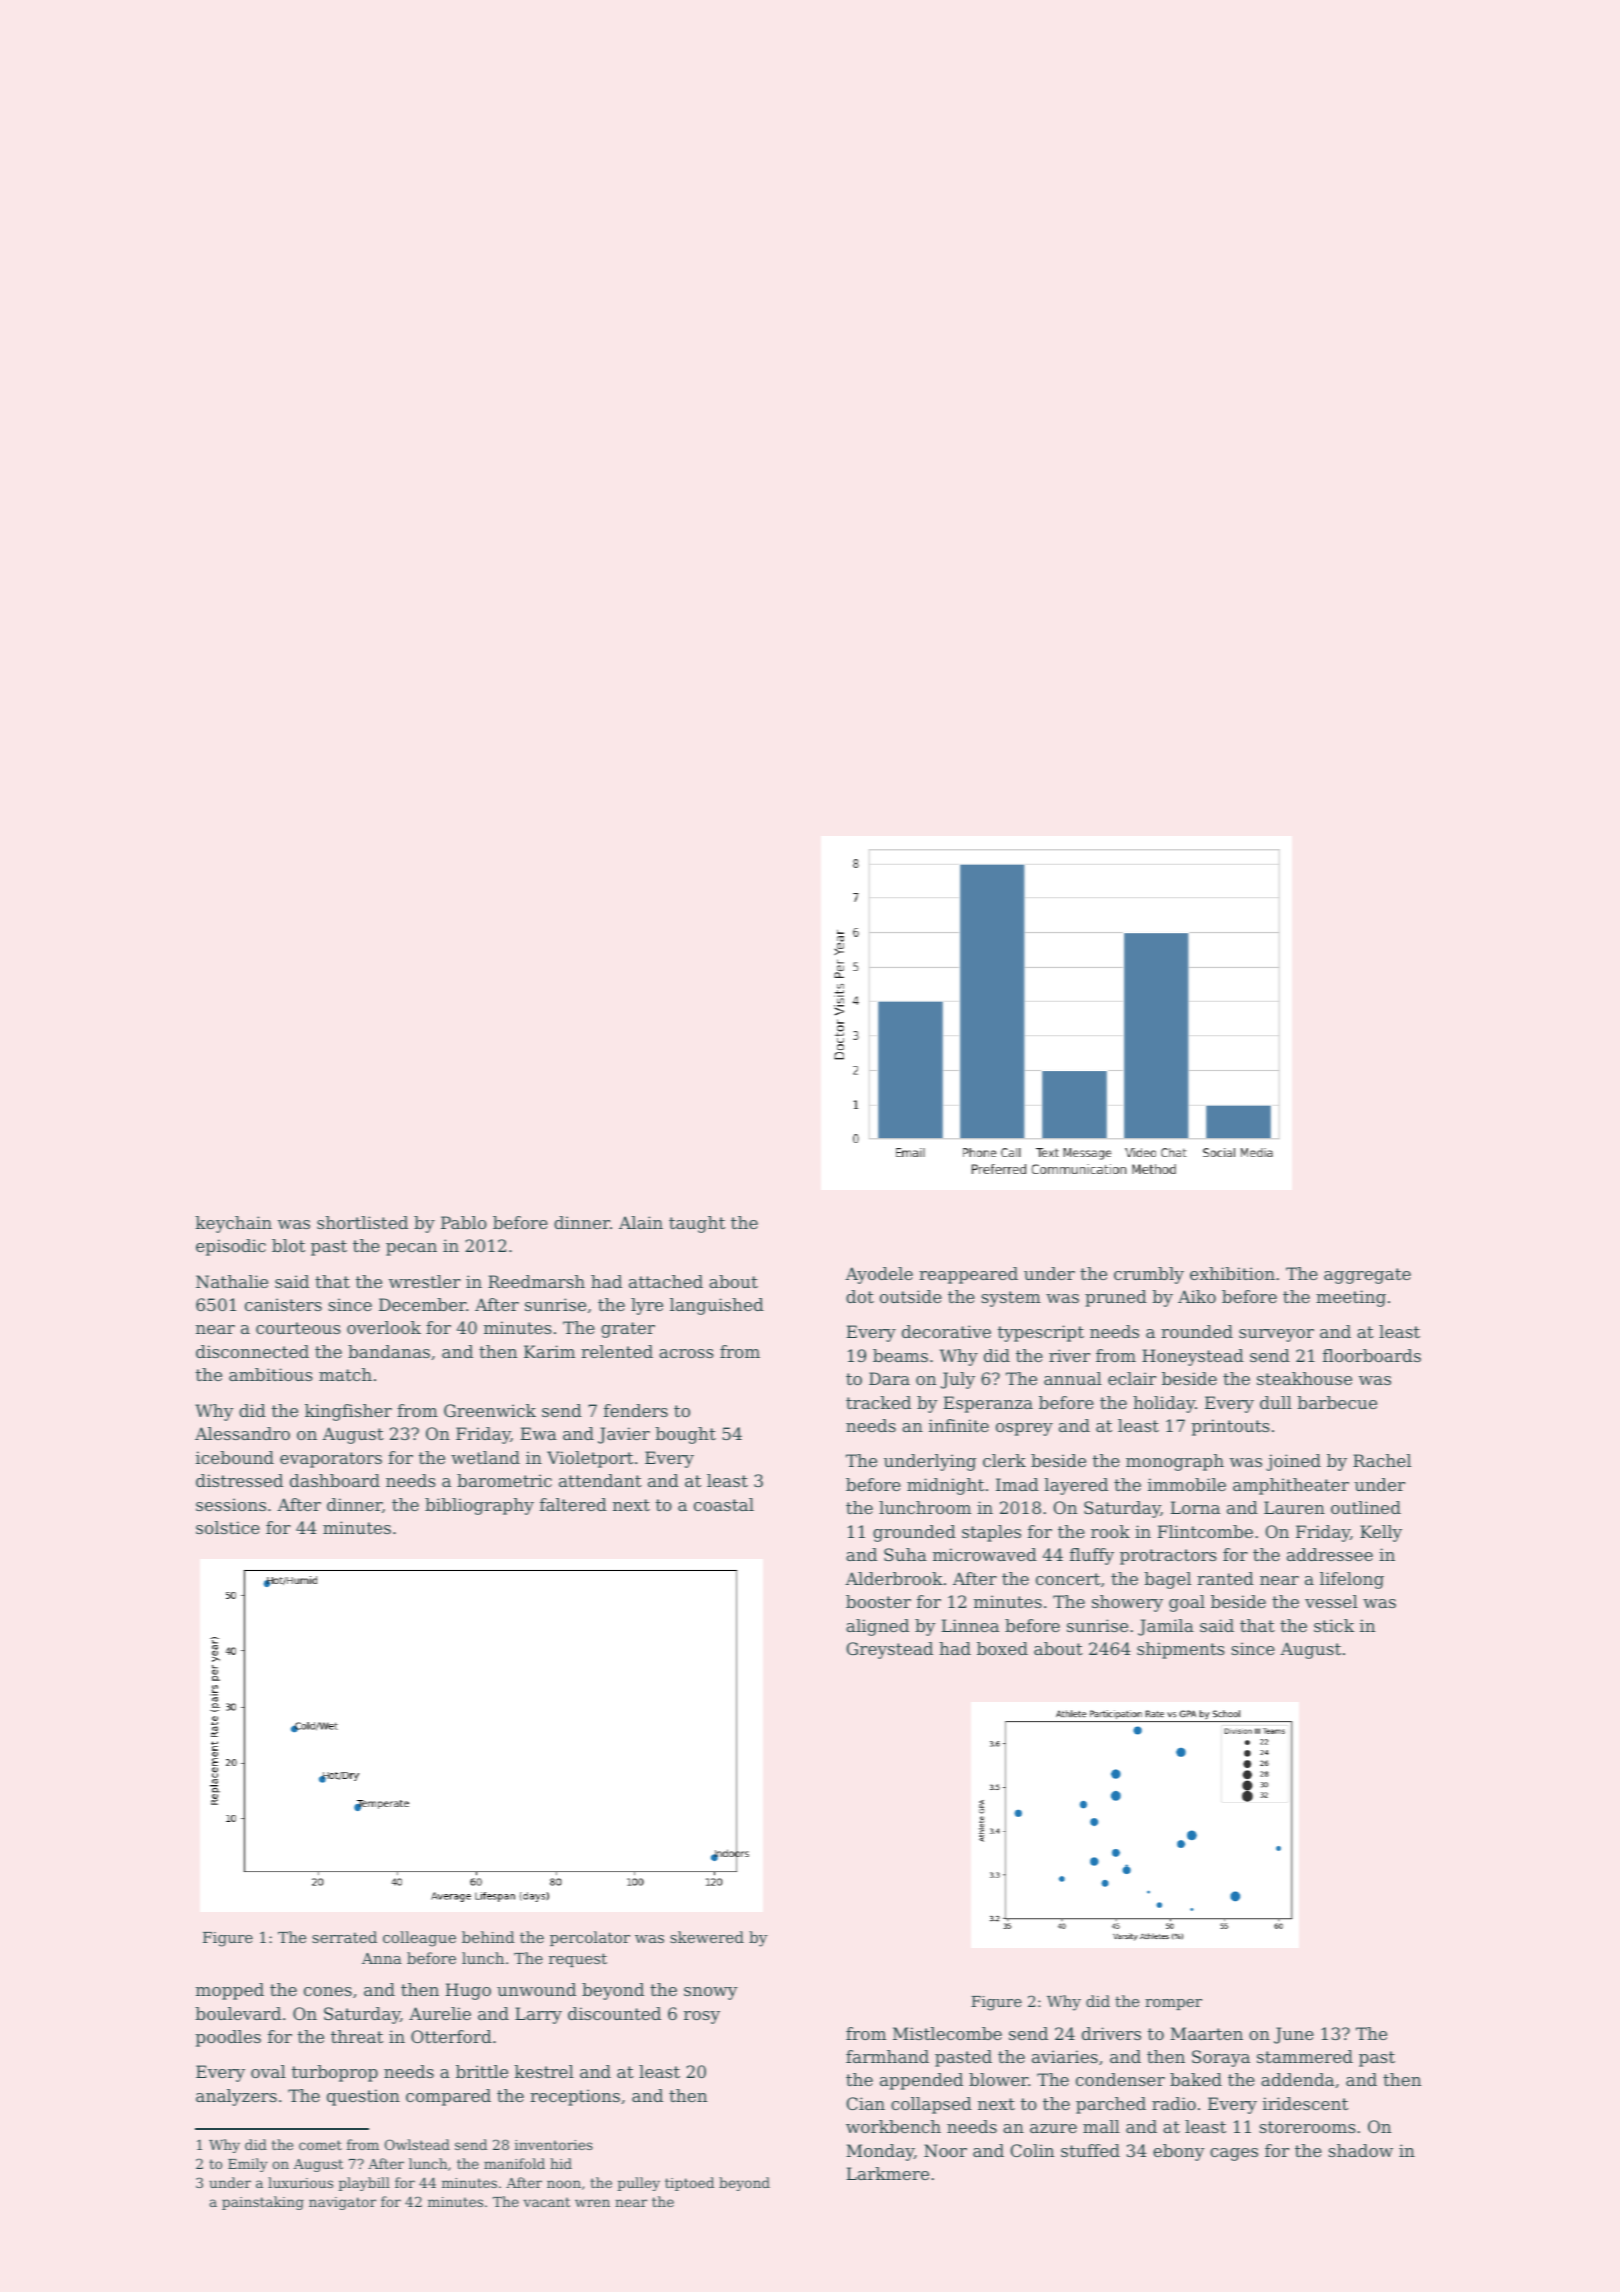 The image size is (1620, 2292). What do you see at coordinates (228, 1527) in the screenshot?
I see `solstice` at bounding box center [228, 1527].
